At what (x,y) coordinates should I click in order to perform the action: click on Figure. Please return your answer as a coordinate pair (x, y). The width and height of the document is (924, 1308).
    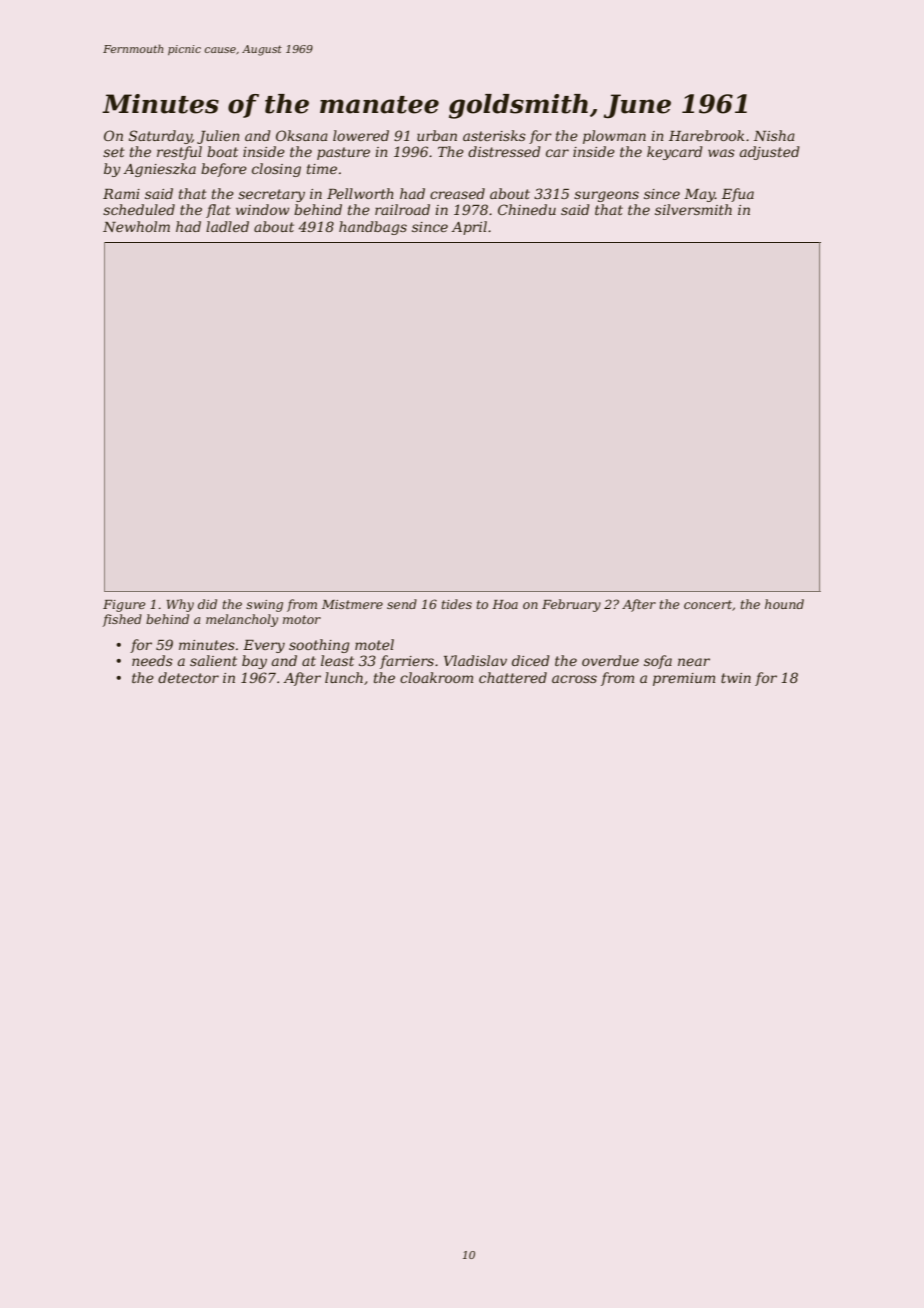
    Looking at the image, I should click on (124, 606).
